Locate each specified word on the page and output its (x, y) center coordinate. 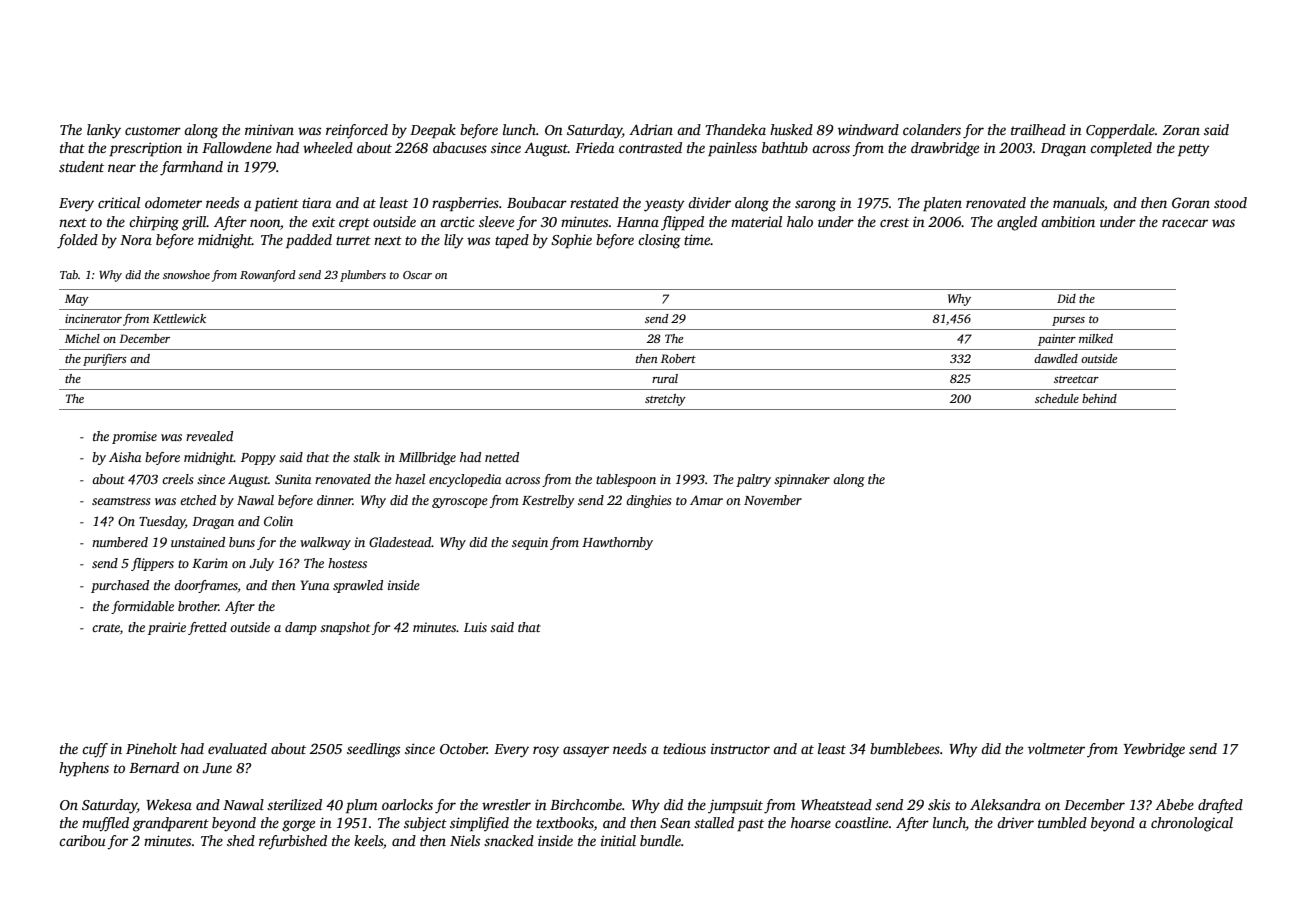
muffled (105, 824)
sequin (530, 543)
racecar (1185, 223)
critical (119, 202)
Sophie (571, 241)
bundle (660, 840)
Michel (82, 338)
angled (1017, 223)
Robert (678, 358)
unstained (198, 542)
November (773, 500)
